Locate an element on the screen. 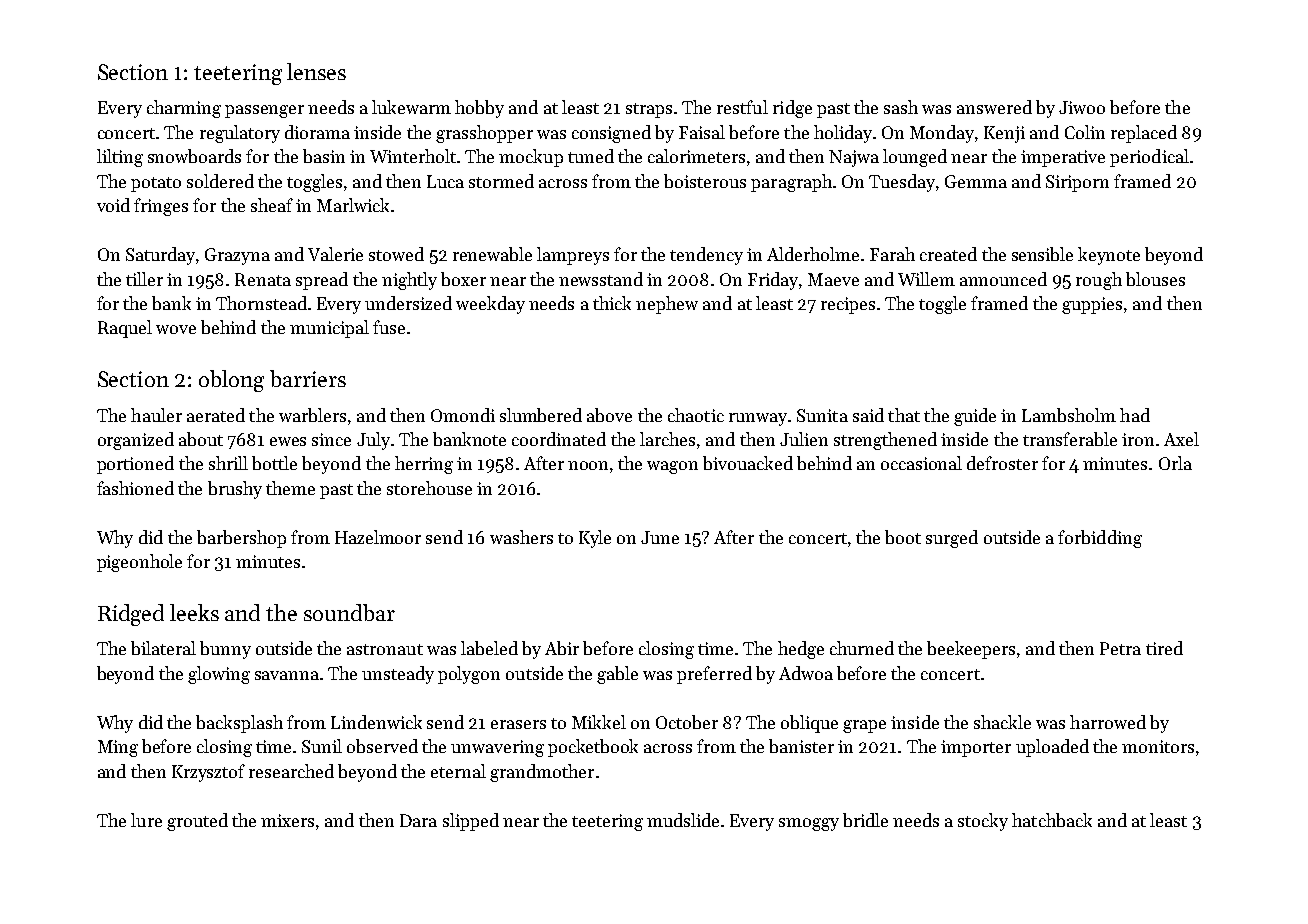  October is located at coordinates (687, 722).
